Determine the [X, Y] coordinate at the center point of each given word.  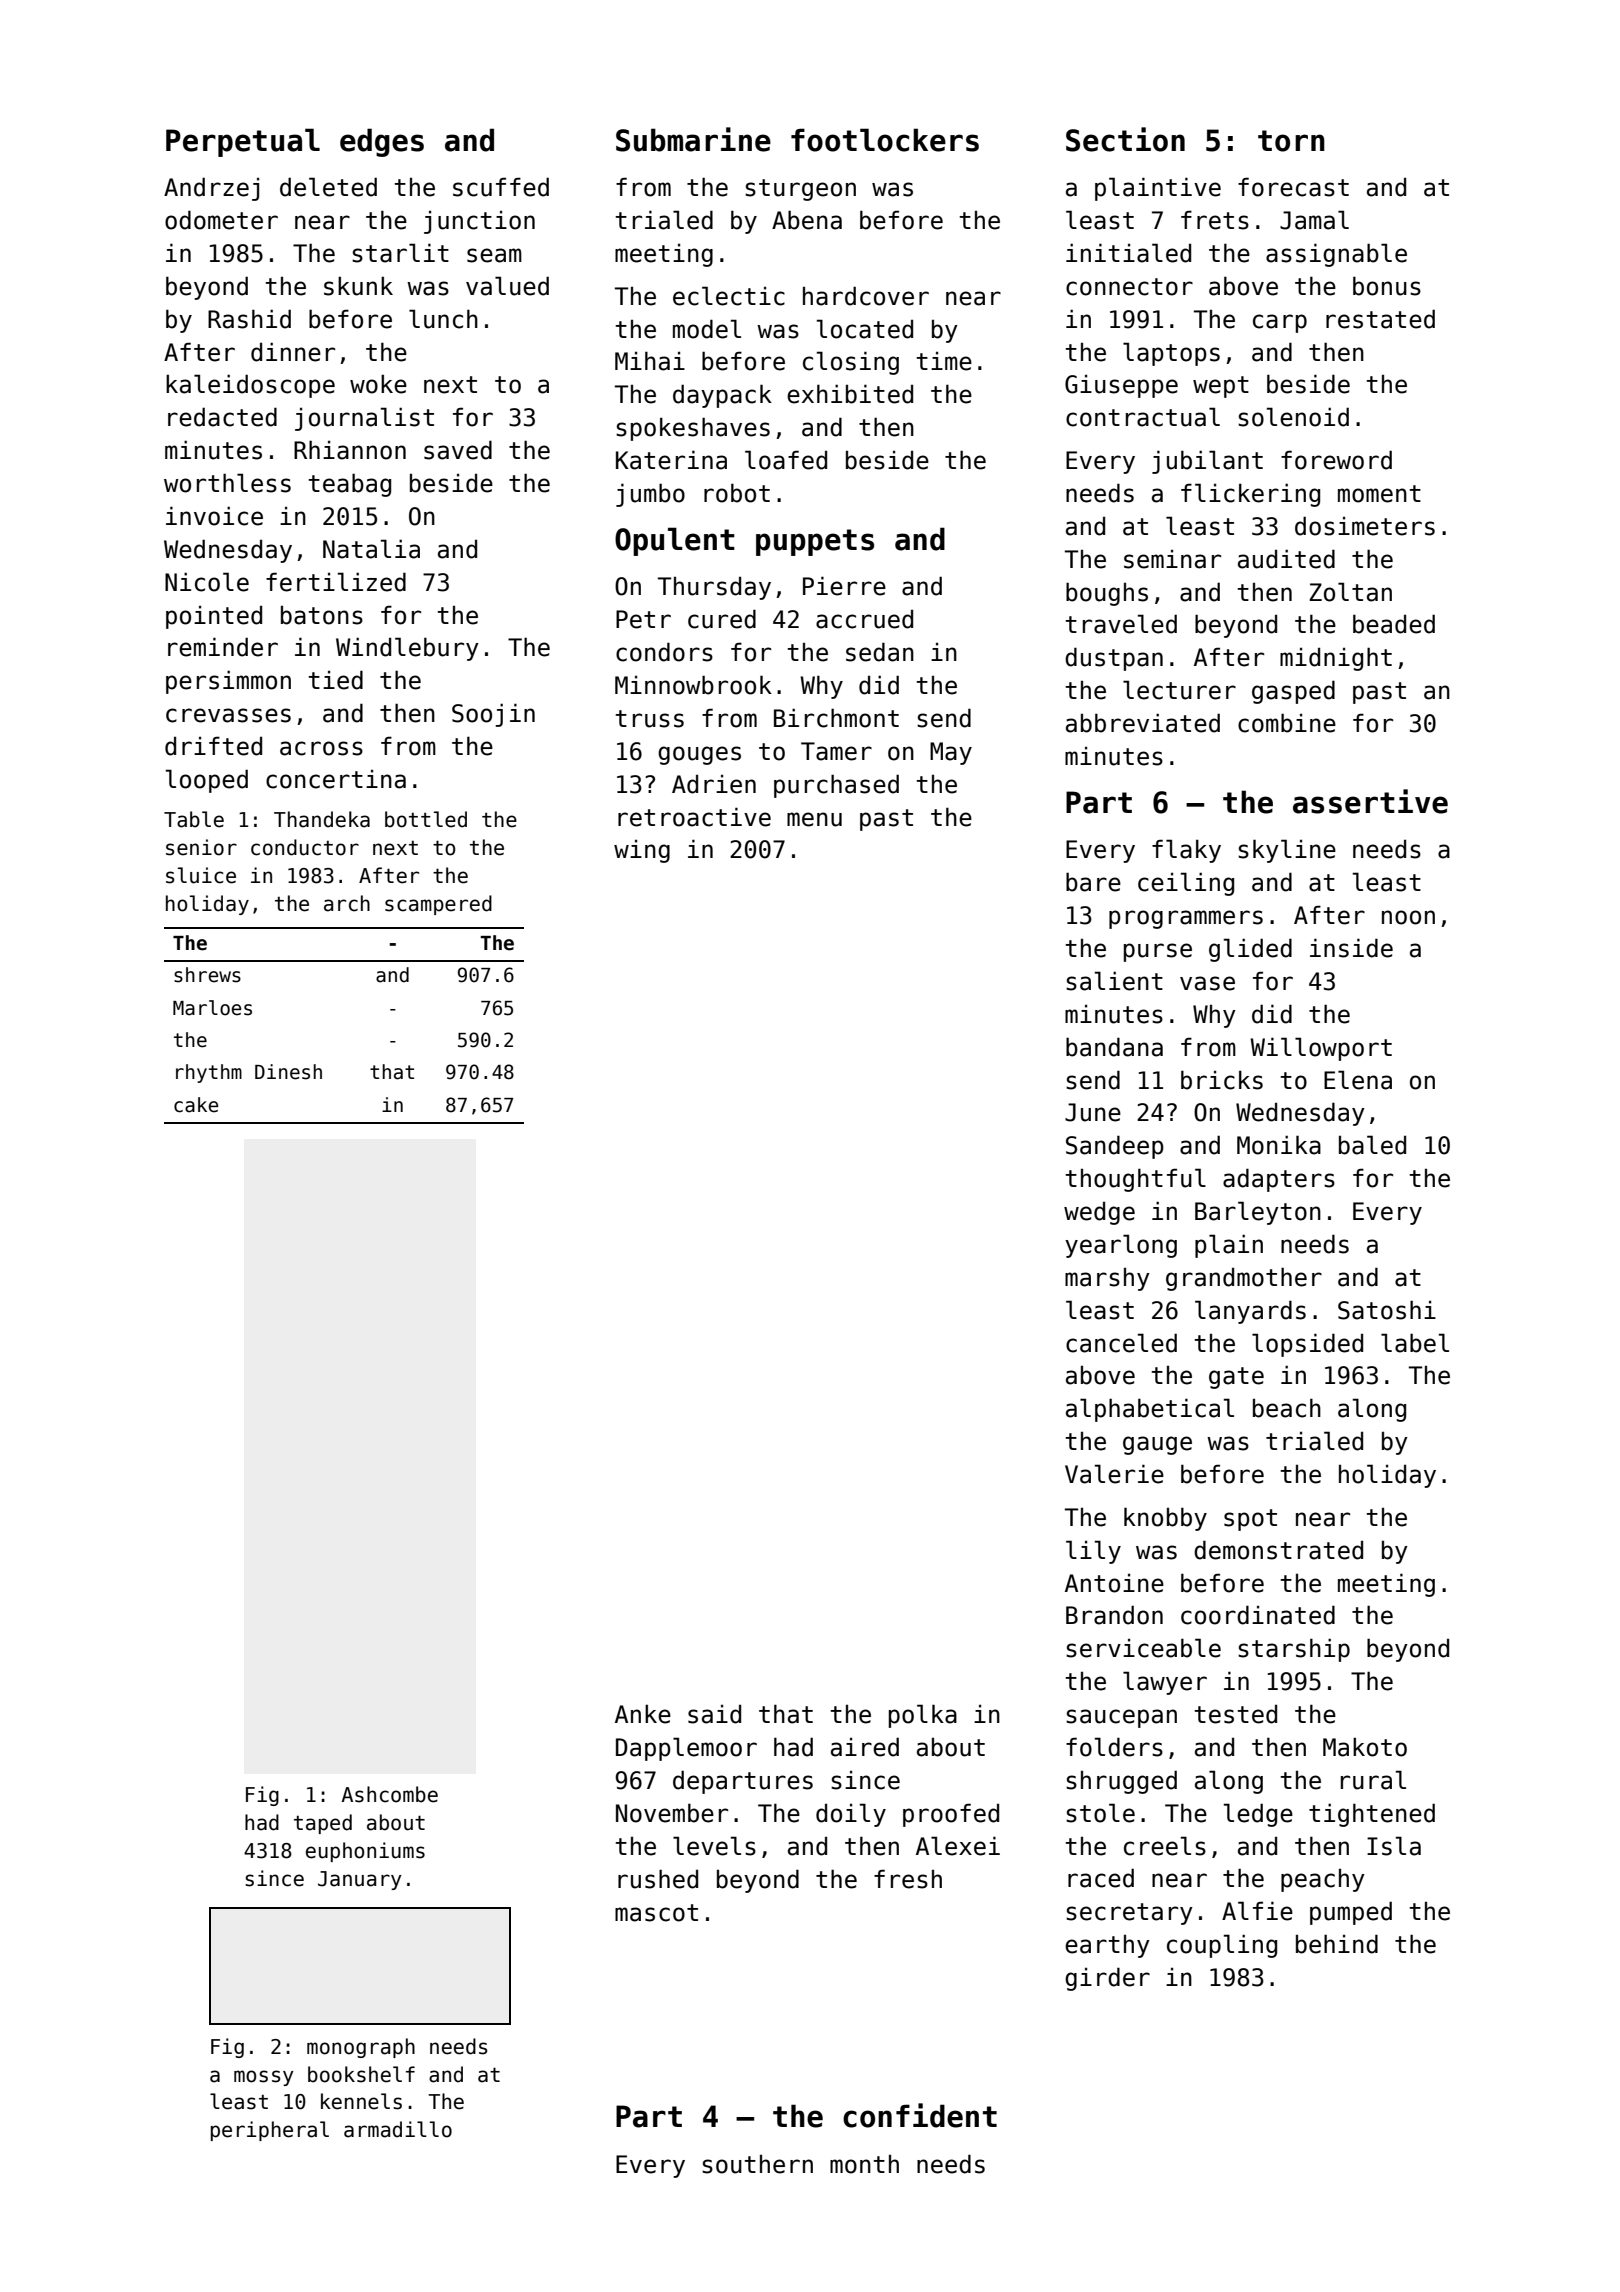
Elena [1358, 1080]
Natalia [371, 549]
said [714, 1714]
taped [323, 1824]
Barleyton [1258, 1213]
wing [642, 851]
